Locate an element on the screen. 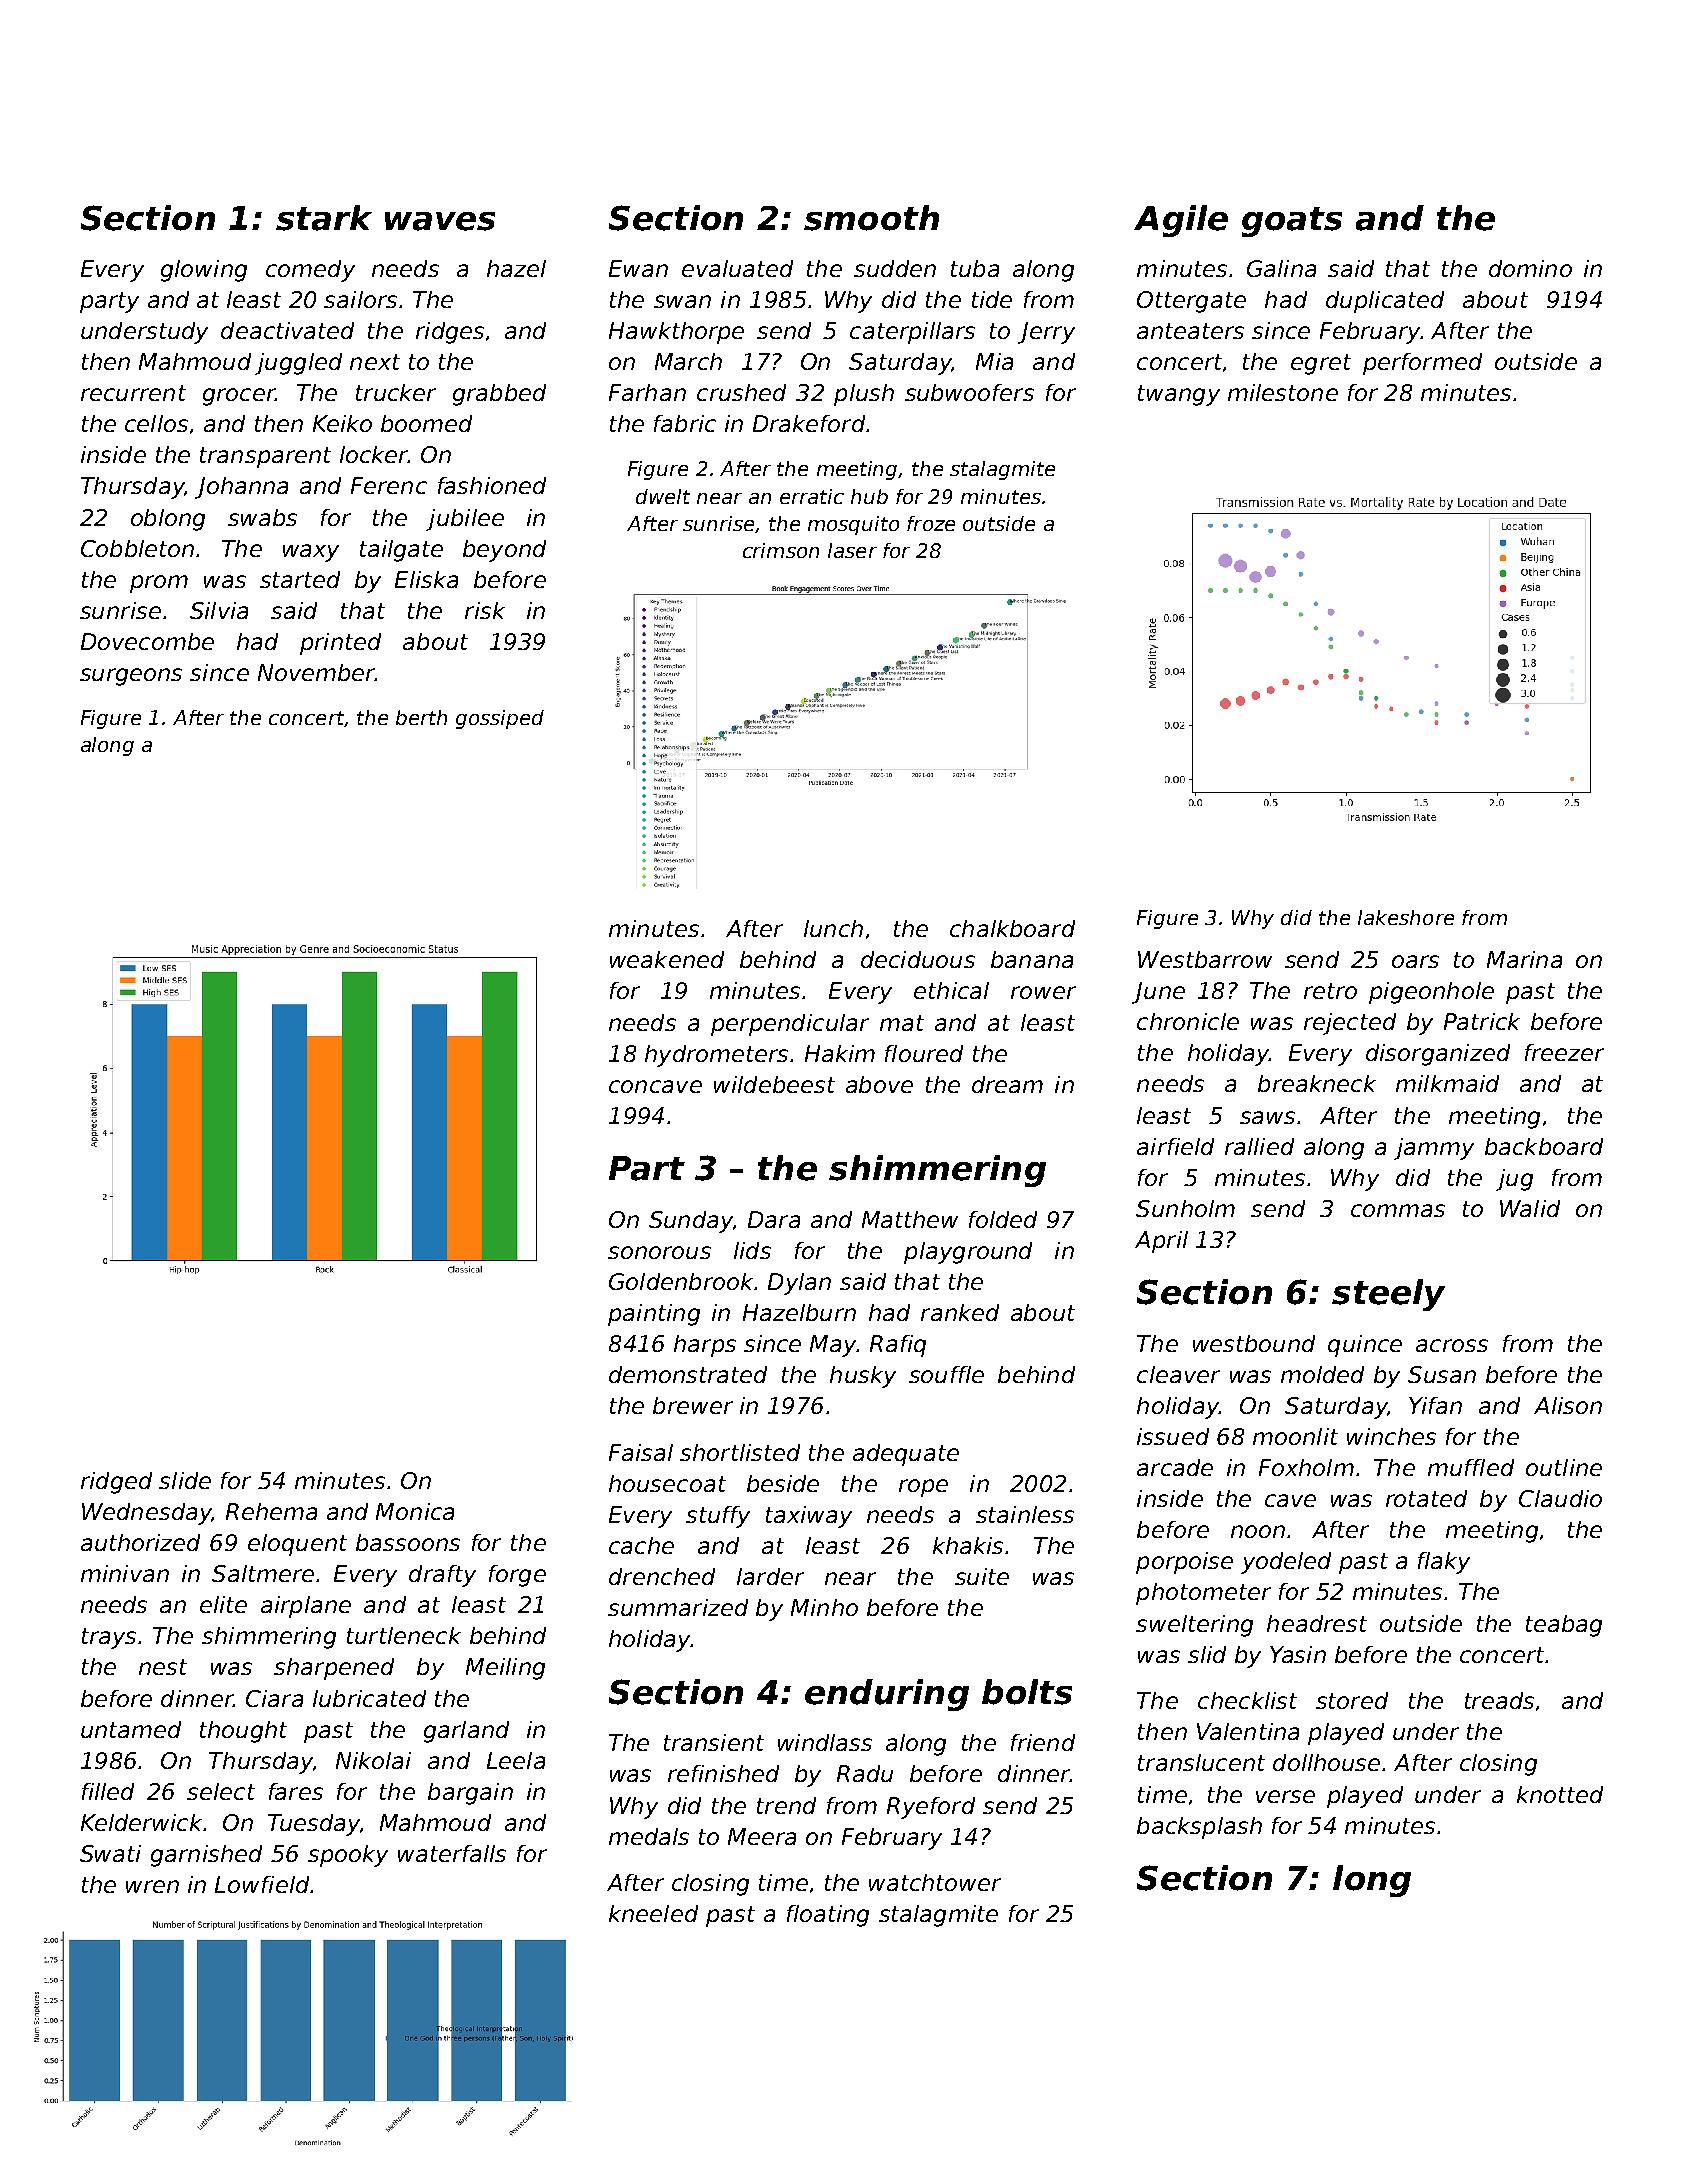 The image size is (1683, 2178). domino is located at coordinates (1530, 268).
